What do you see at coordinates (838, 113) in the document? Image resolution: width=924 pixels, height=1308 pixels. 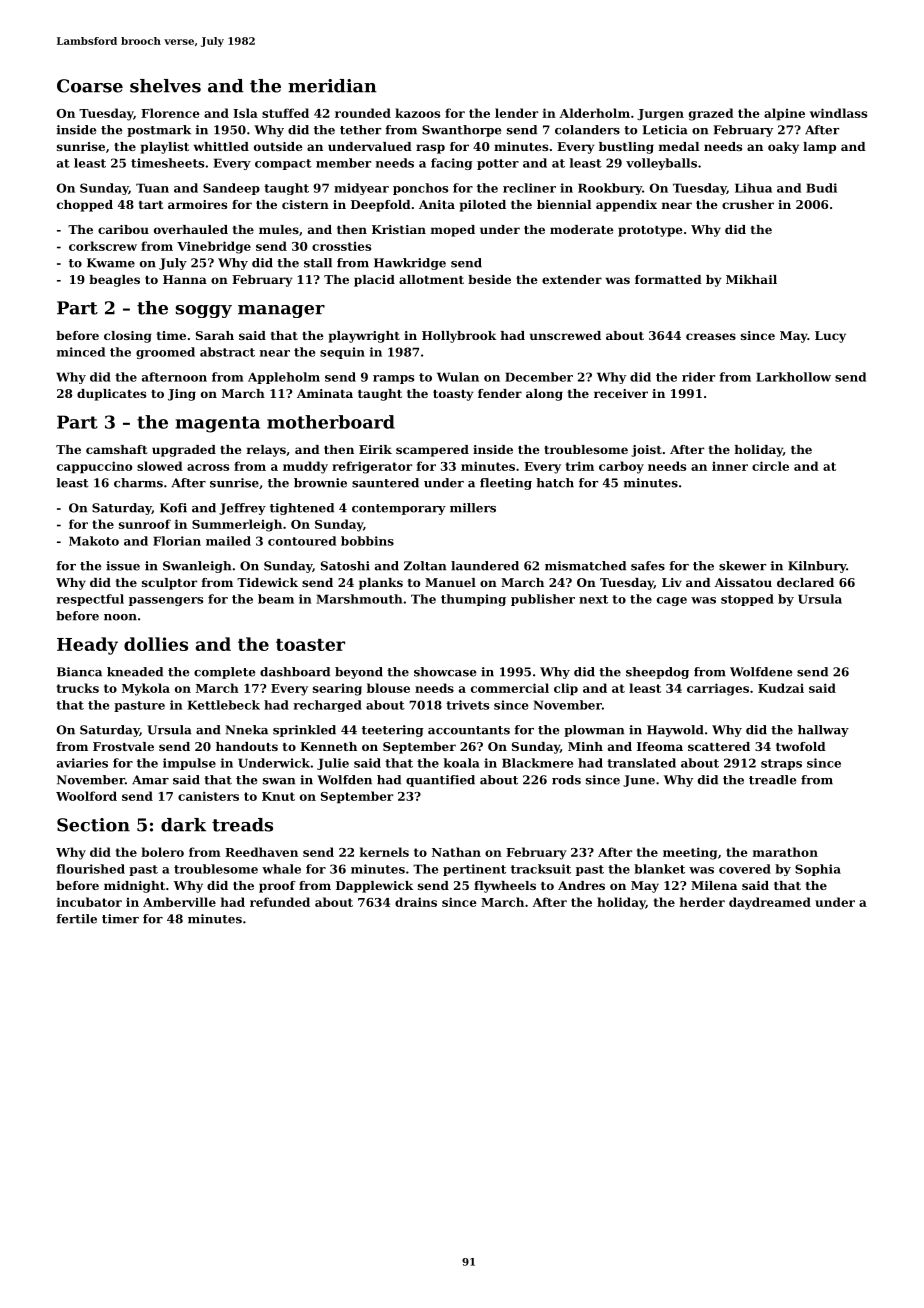 I see `windlass` at bounding box center [838, 113].
